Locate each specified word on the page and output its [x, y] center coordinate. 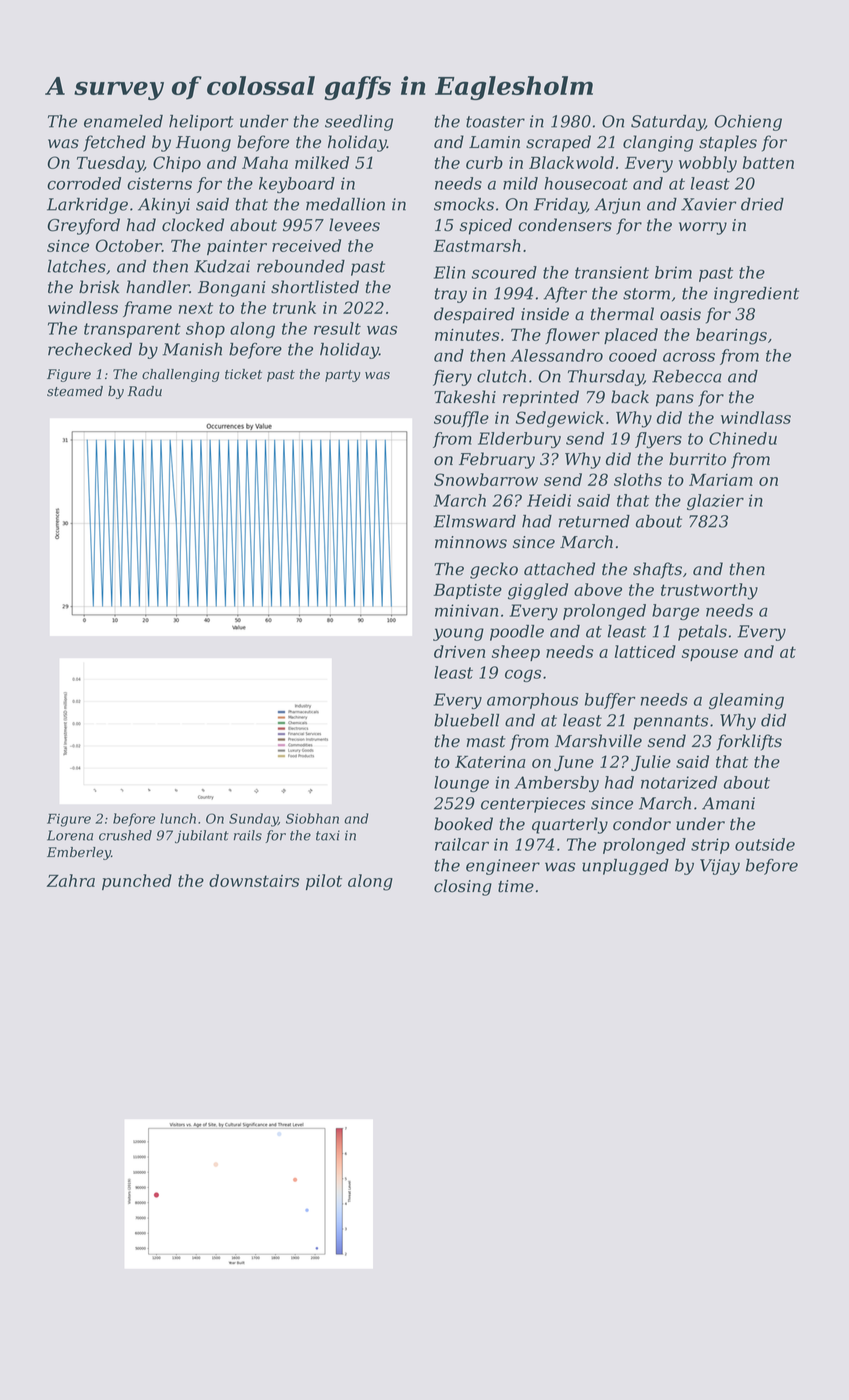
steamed [75, 391]
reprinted [541, 398]
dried [762, 204]
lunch [178, 818]
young [458, 634]
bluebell [466, 720]
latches [77, 266]
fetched [114, 143]
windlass [756, 417]
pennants [670, 722]
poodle [517, 633]
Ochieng [748, 123]
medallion [345, 204]
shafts [657, 570]
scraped [558, 143]
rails [248, 835]
